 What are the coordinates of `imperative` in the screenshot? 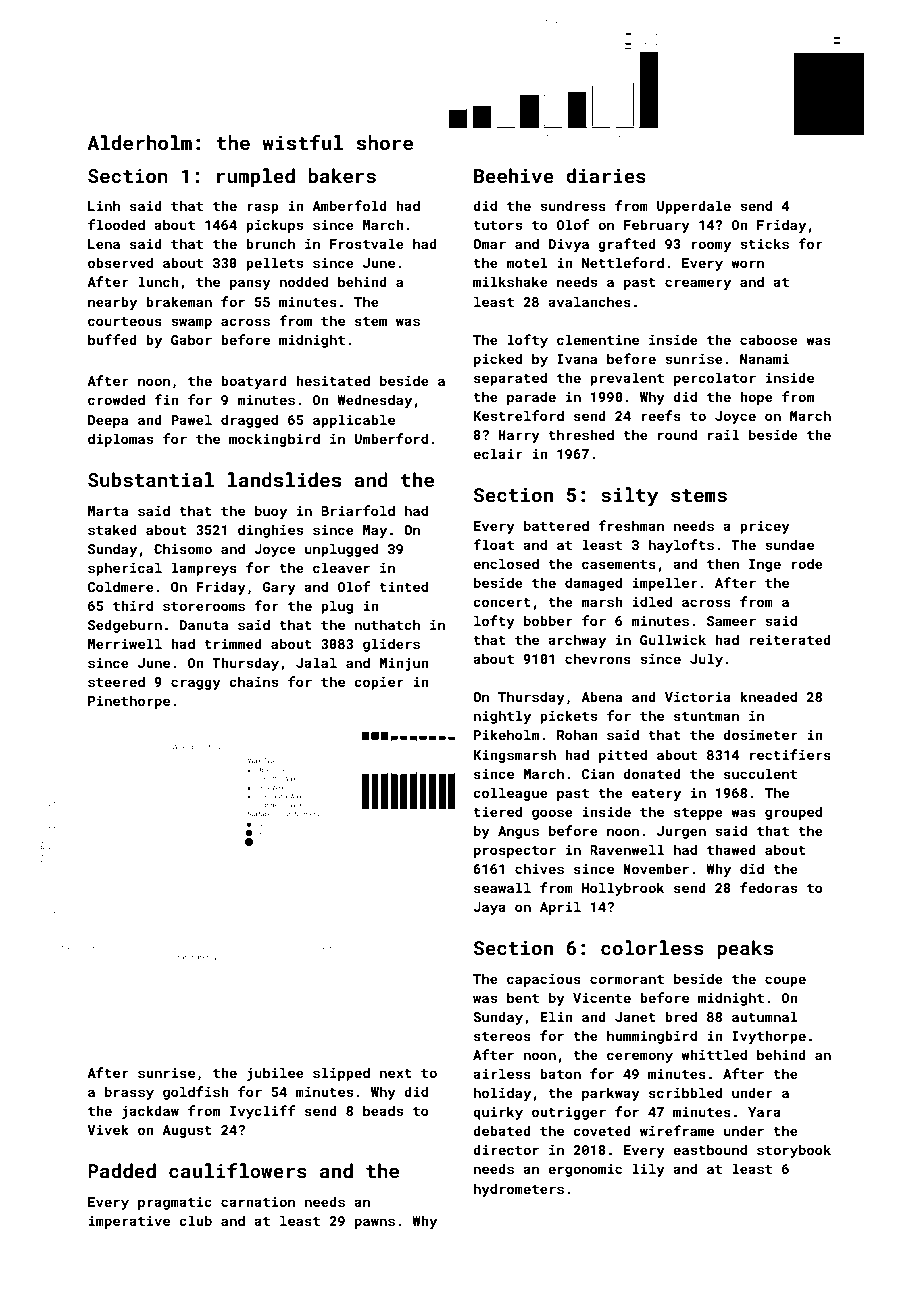 It's located at (129, 1222).
